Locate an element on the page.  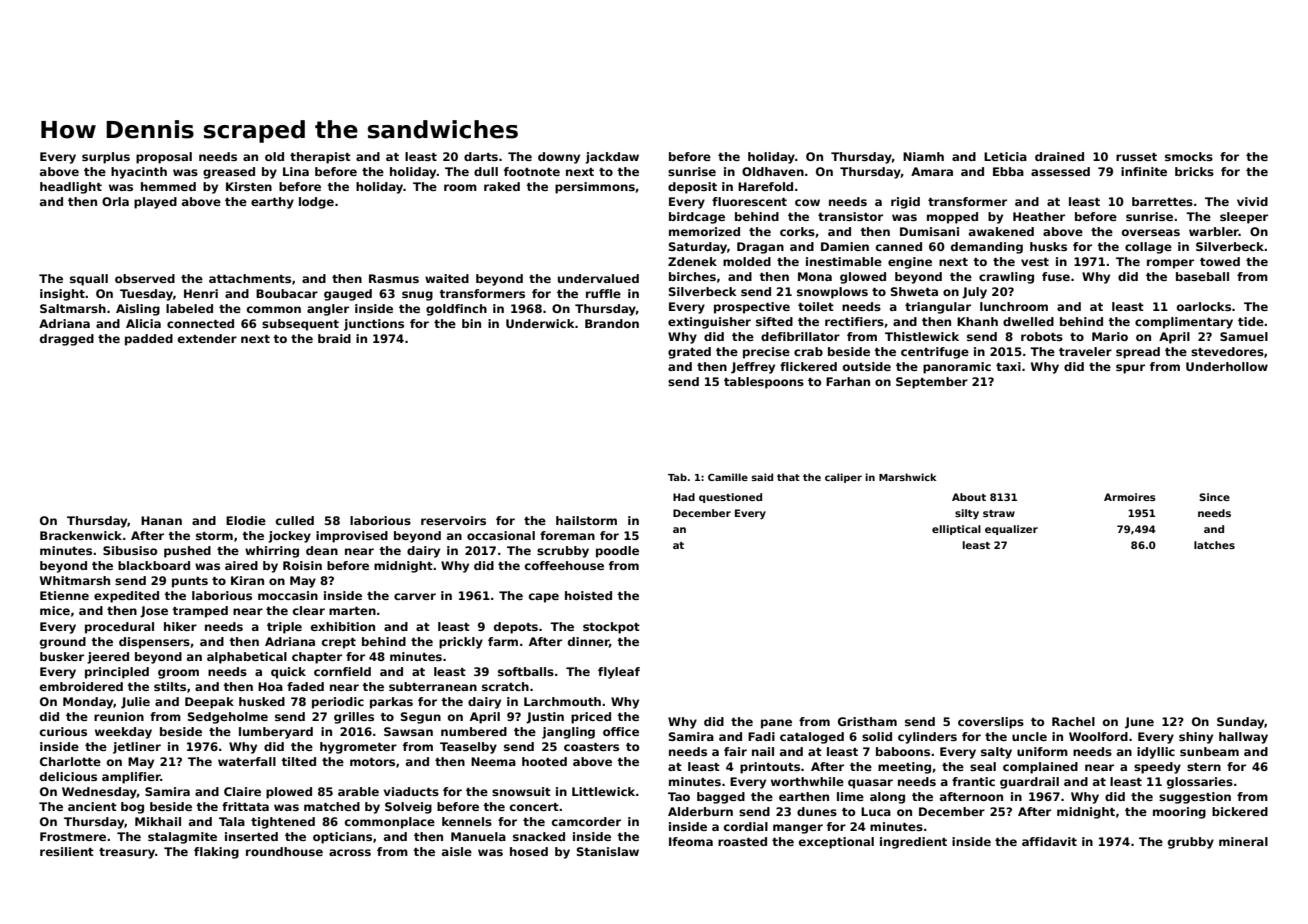
tablespoons is located at coordinates (764, 383).
